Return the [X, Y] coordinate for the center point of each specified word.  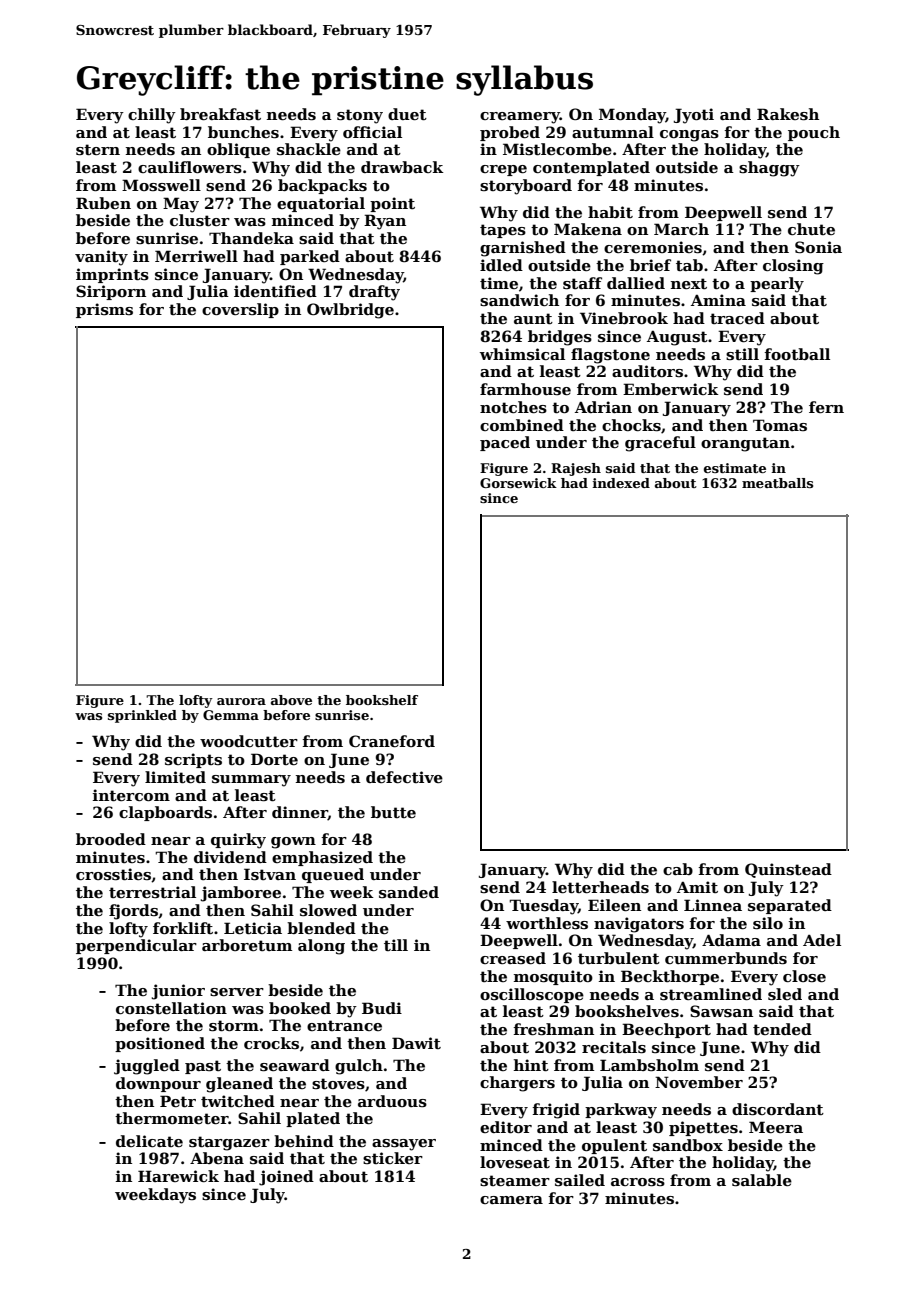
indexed [621, 483]
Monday [632, 116]
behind [304, 1141]
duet [407, 114]
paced [505, 443]
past [203, 1067]
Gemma [231, 715]
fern [826, 407]
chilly [152, 116]
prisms [104, 310]
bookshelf [382, 700]
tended [782, 1029]
